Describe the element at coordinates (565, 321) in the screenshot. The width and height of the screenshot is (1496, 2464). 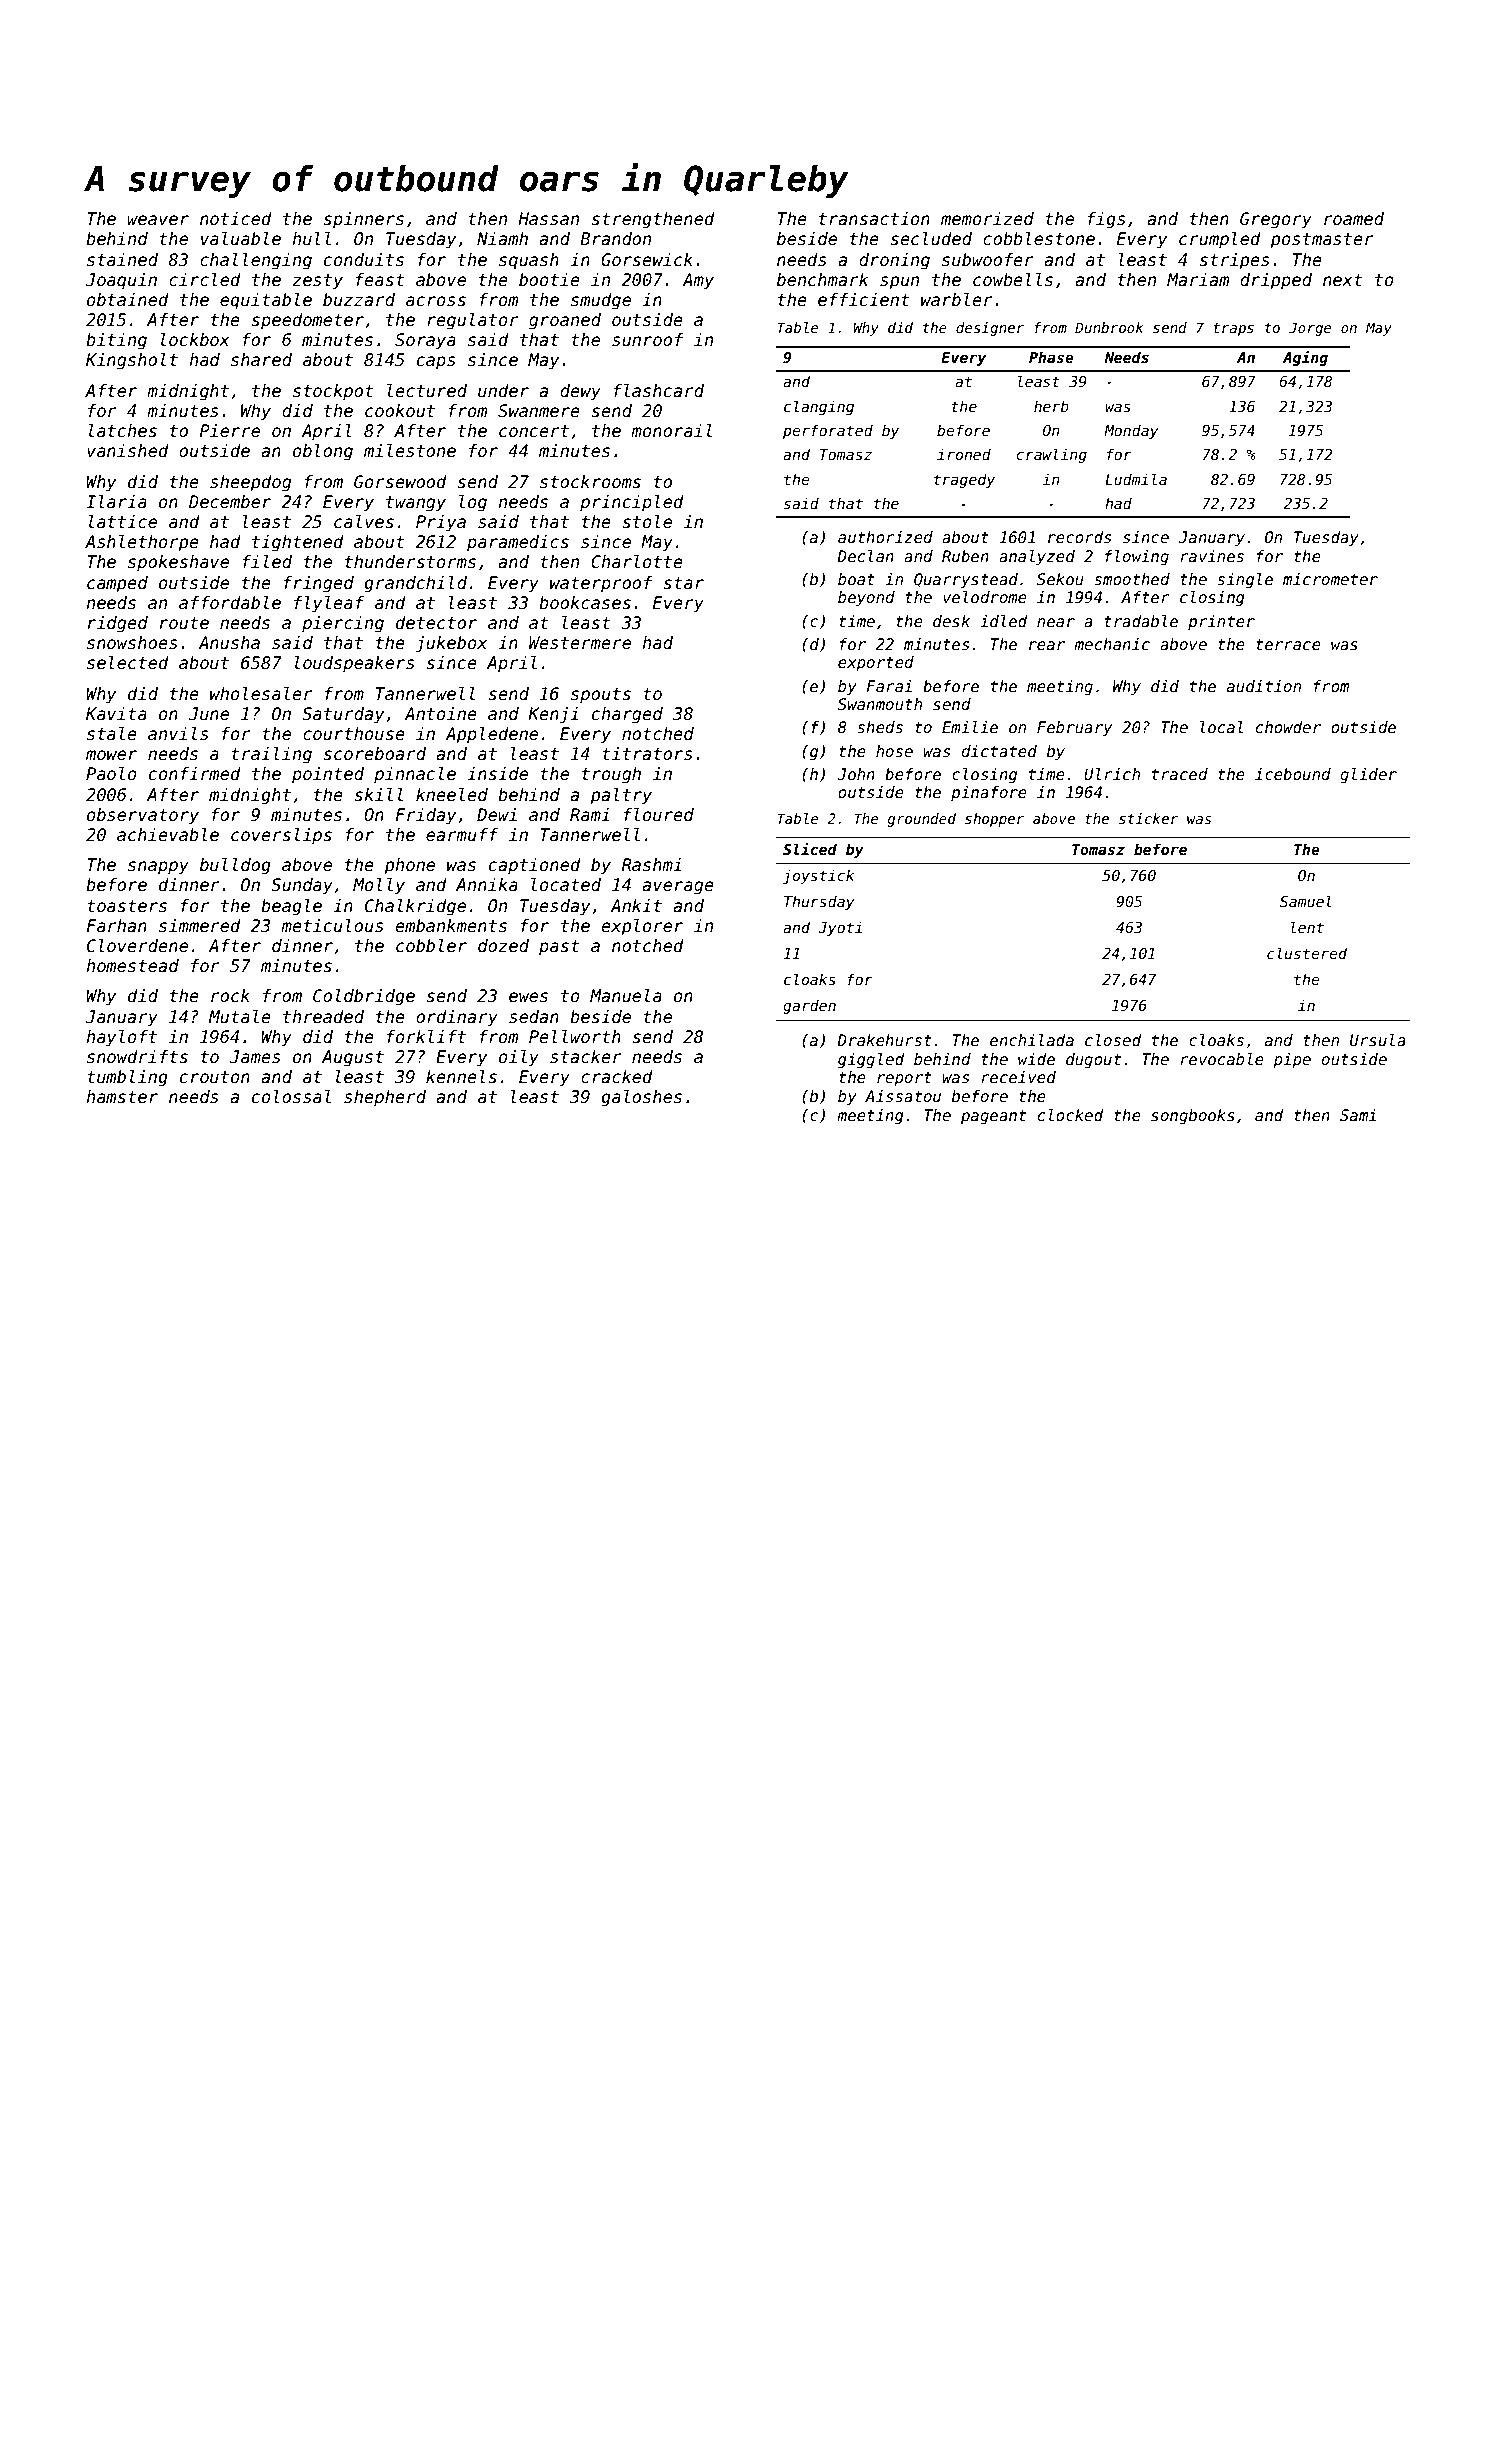
I see `groaned` at that location.
